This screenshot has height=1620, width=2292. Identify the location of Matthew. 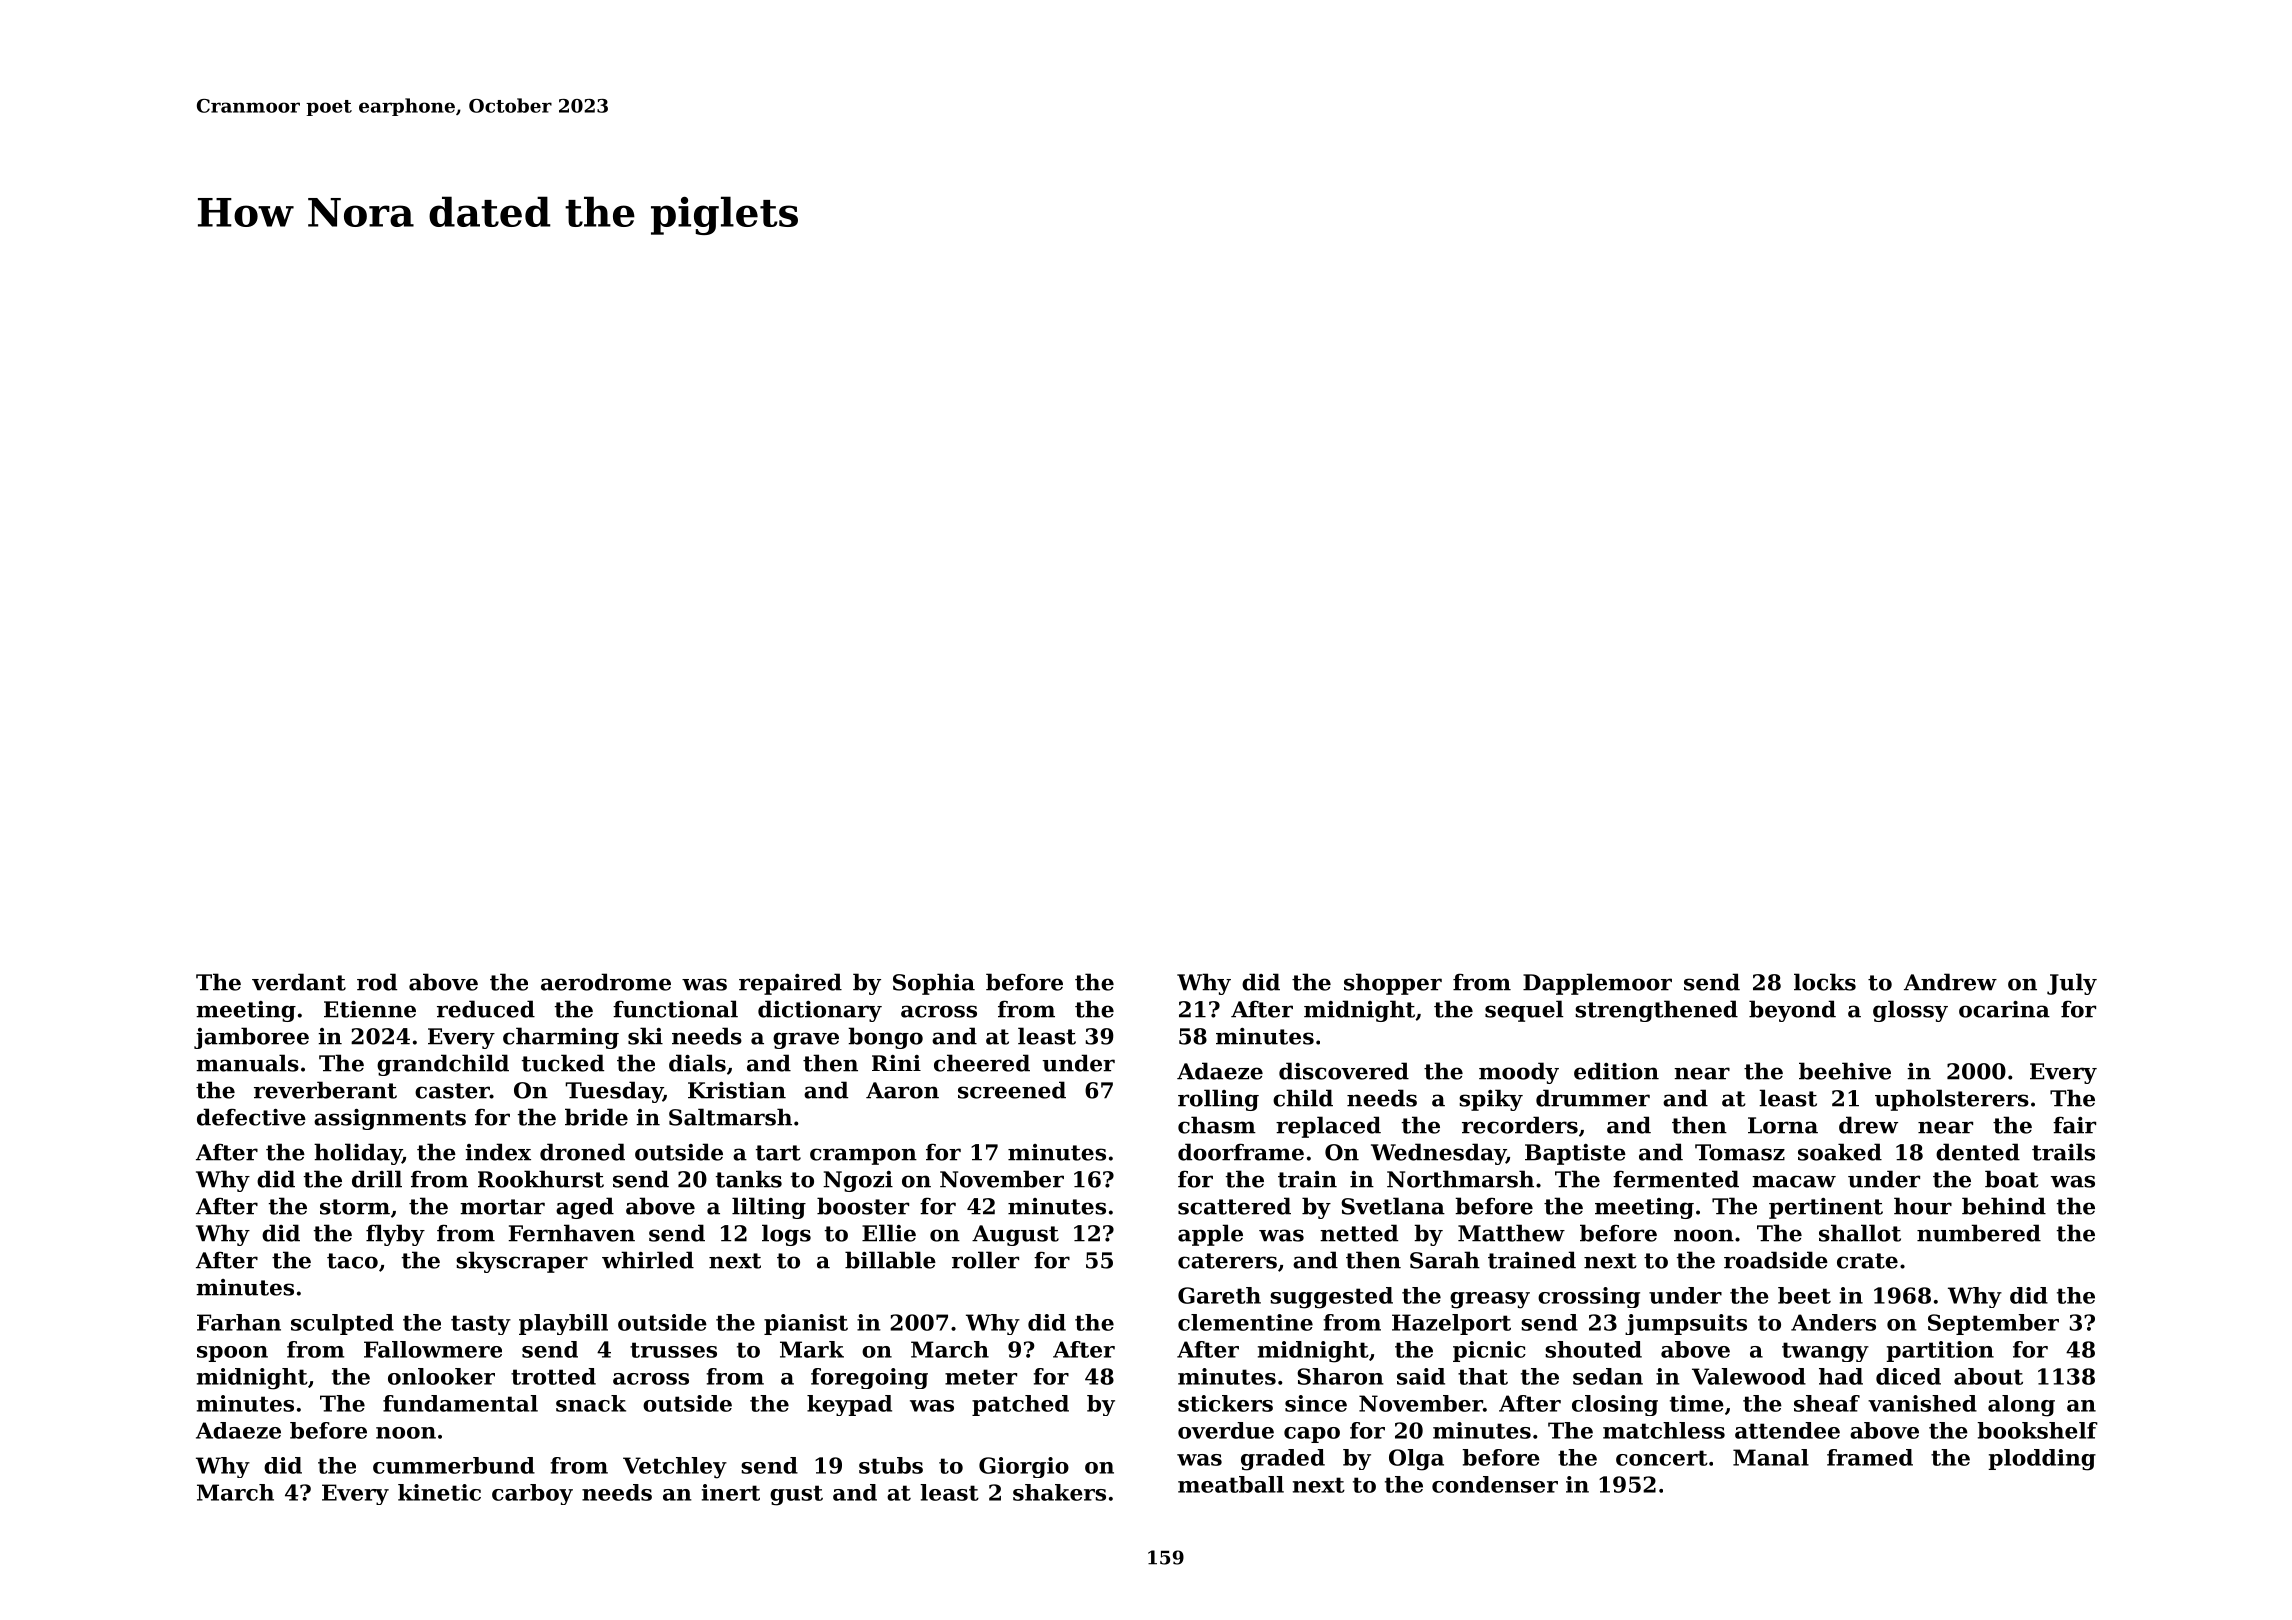
(1511, 1233).
